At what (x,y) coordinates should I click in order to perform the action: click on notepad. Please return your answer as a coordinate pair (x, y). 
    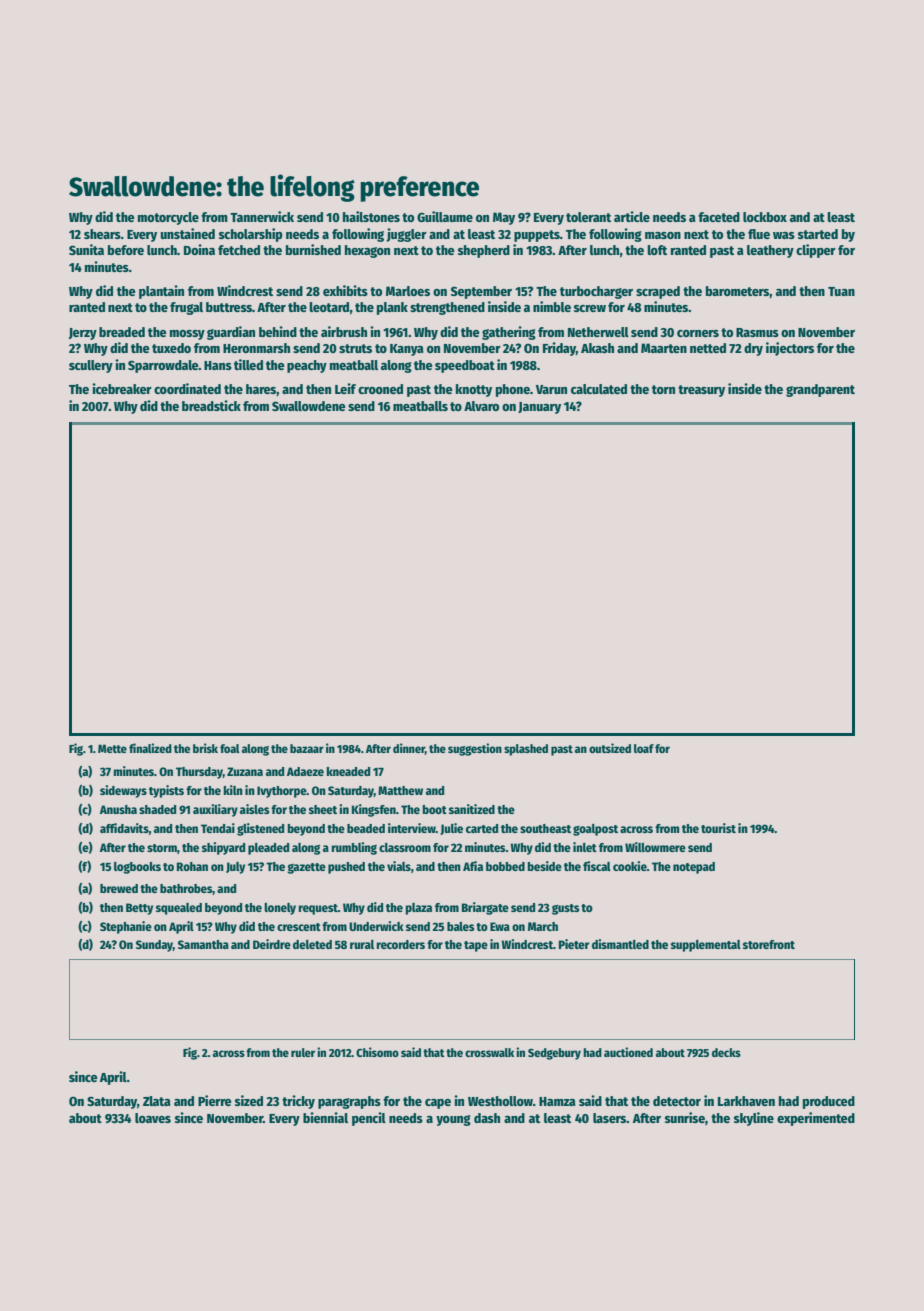
    Looking at the image, I should click on (694, 868).
